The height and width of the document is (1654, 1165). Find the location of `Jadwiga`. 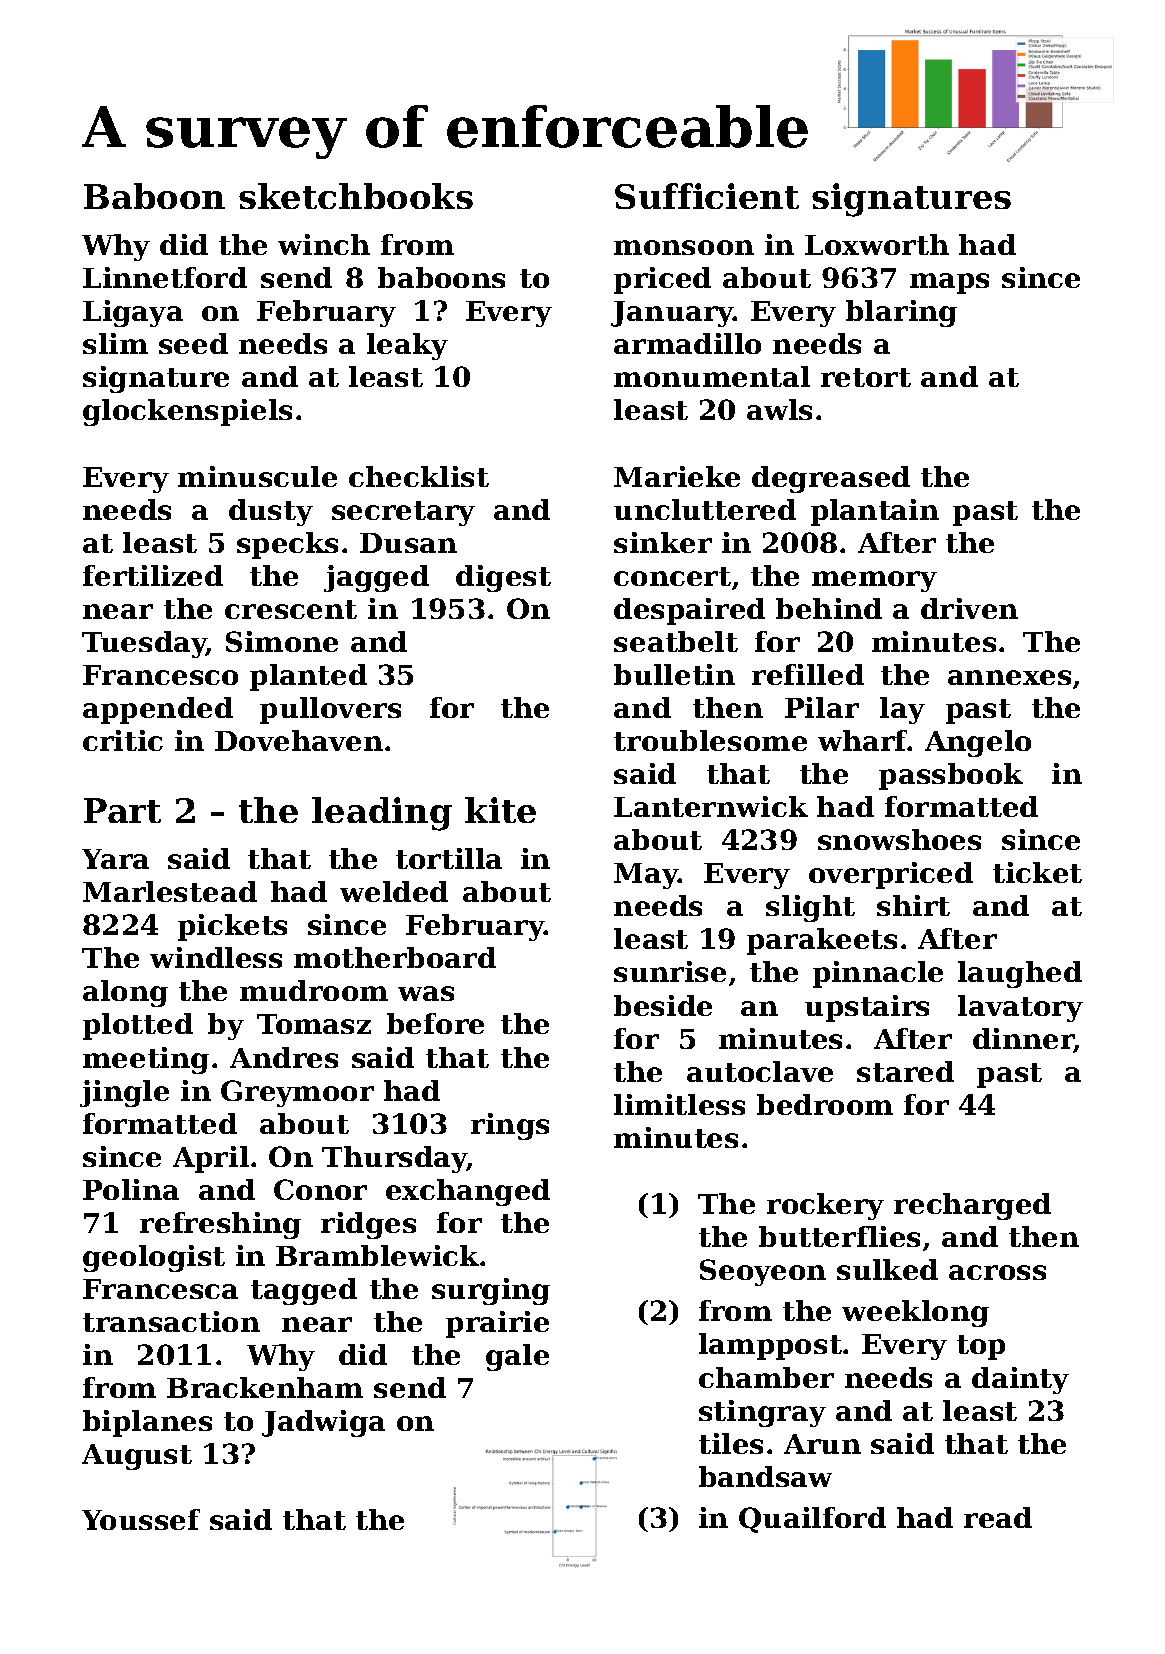

Jadwiga is located at coordinates (323, 1423).
